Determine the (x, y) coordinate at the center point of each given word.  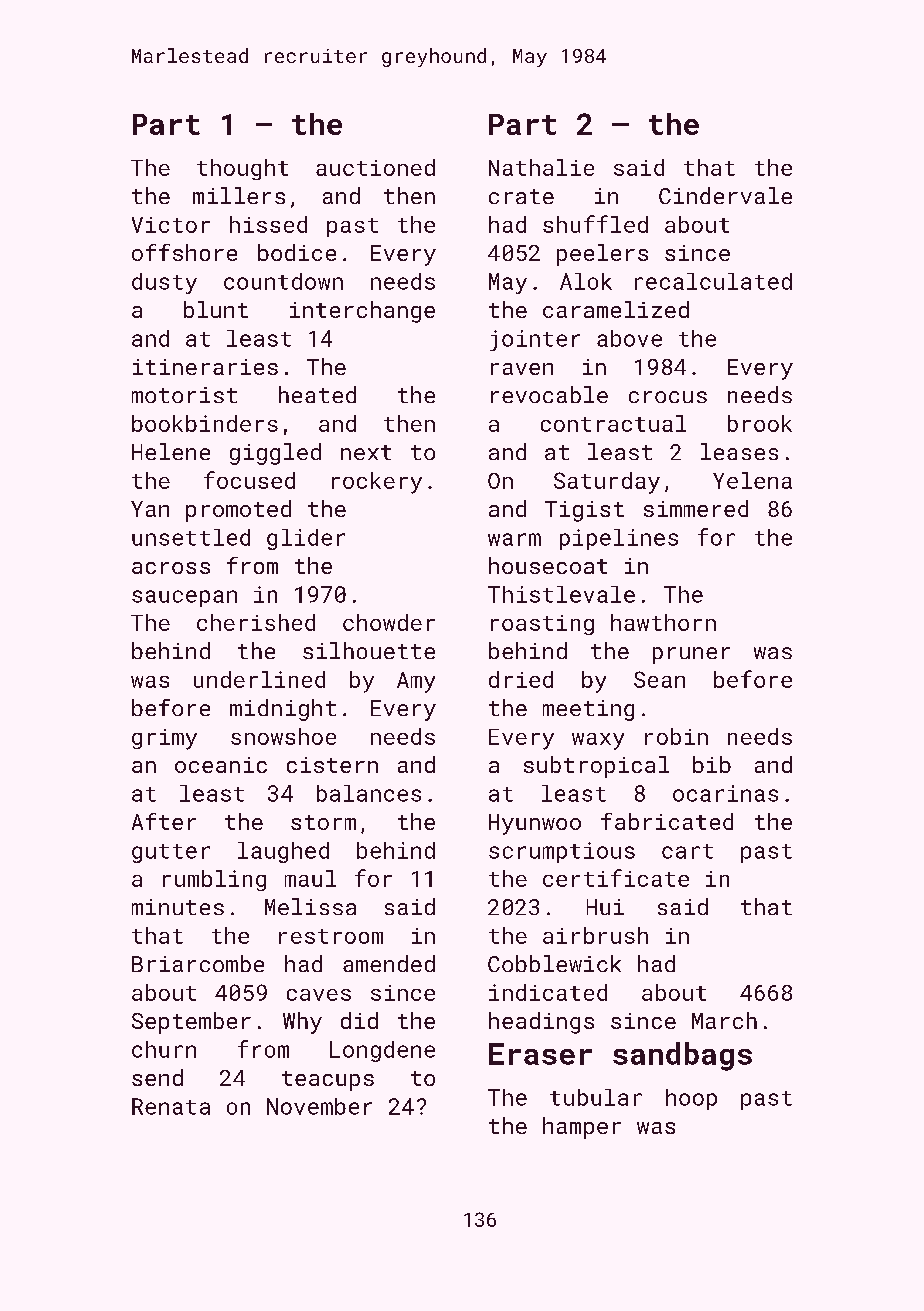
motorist (184, 395)
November (319, 1106)
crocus (668, 397)
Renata (171, 1106)
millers (239, 195)
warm (514, 539)
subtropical (596, 767)
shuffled (595, 224)
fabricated (667, 821)
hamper (582, 1128)
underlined (259, 679)
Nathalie (541, 167)
